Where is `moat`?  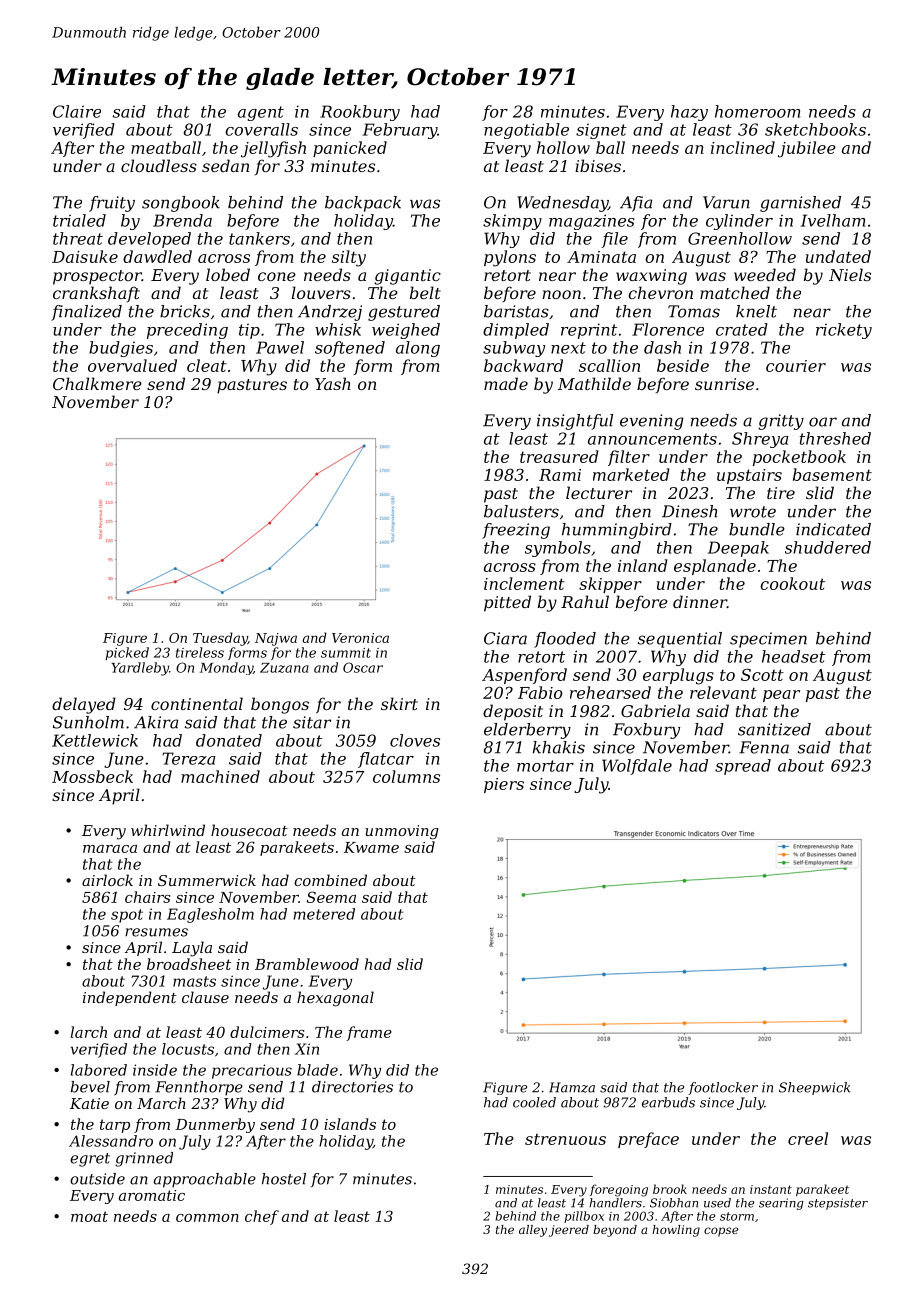
moat is located at coordinates (89, 1216).
